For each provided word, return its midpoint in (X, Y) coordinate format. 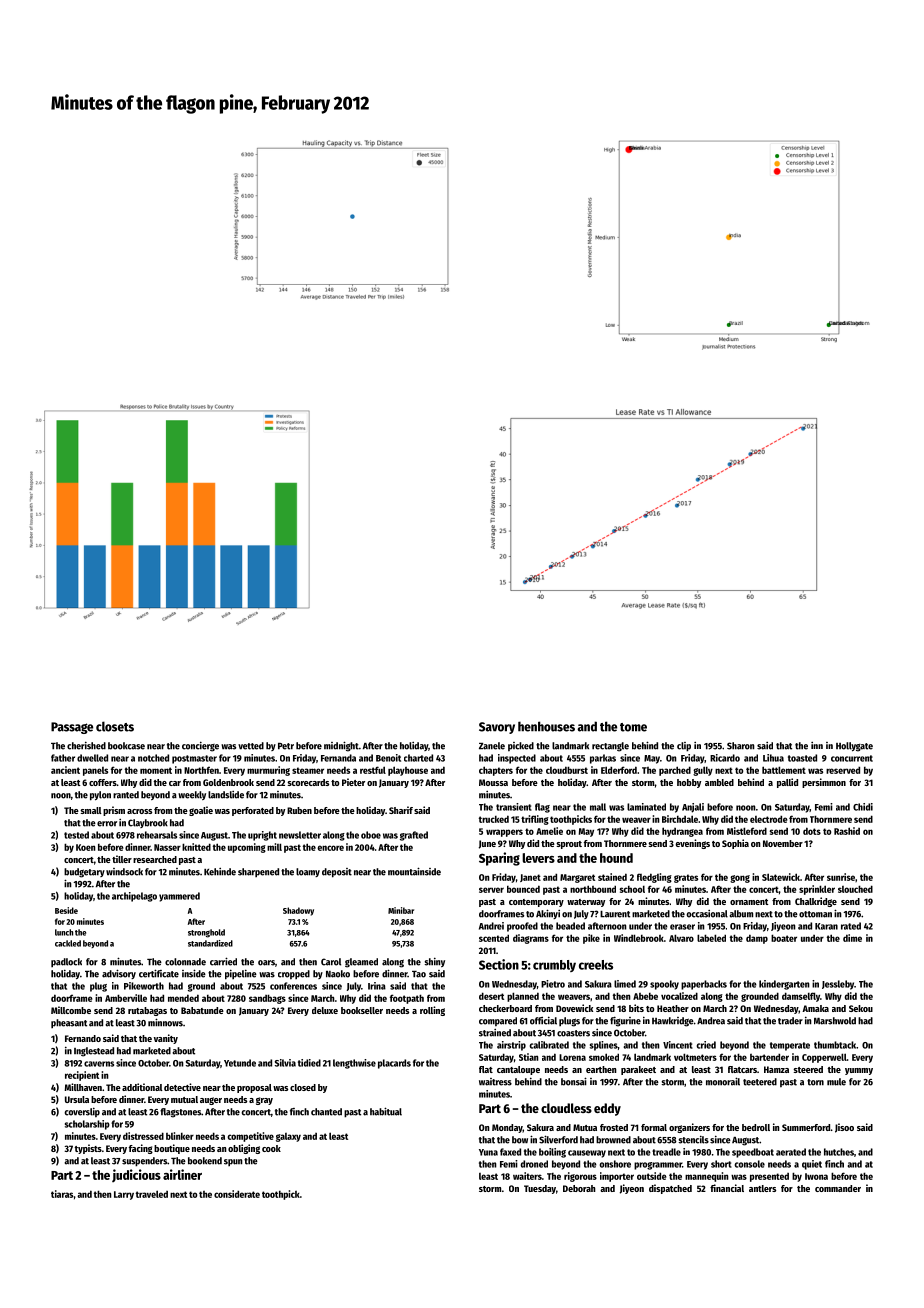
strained (495, 1033)
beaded (570, 926)
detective (182, 1087)
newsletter (300, 835)
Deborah (579, 1188)
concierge (200, 746)
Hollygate (854, 747)
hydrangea (682, 832)
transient (514, 807)
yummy (859, 1071)
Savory (497, 728)
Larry (124, 1195)
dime (852, 938)
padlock (66, 962)
